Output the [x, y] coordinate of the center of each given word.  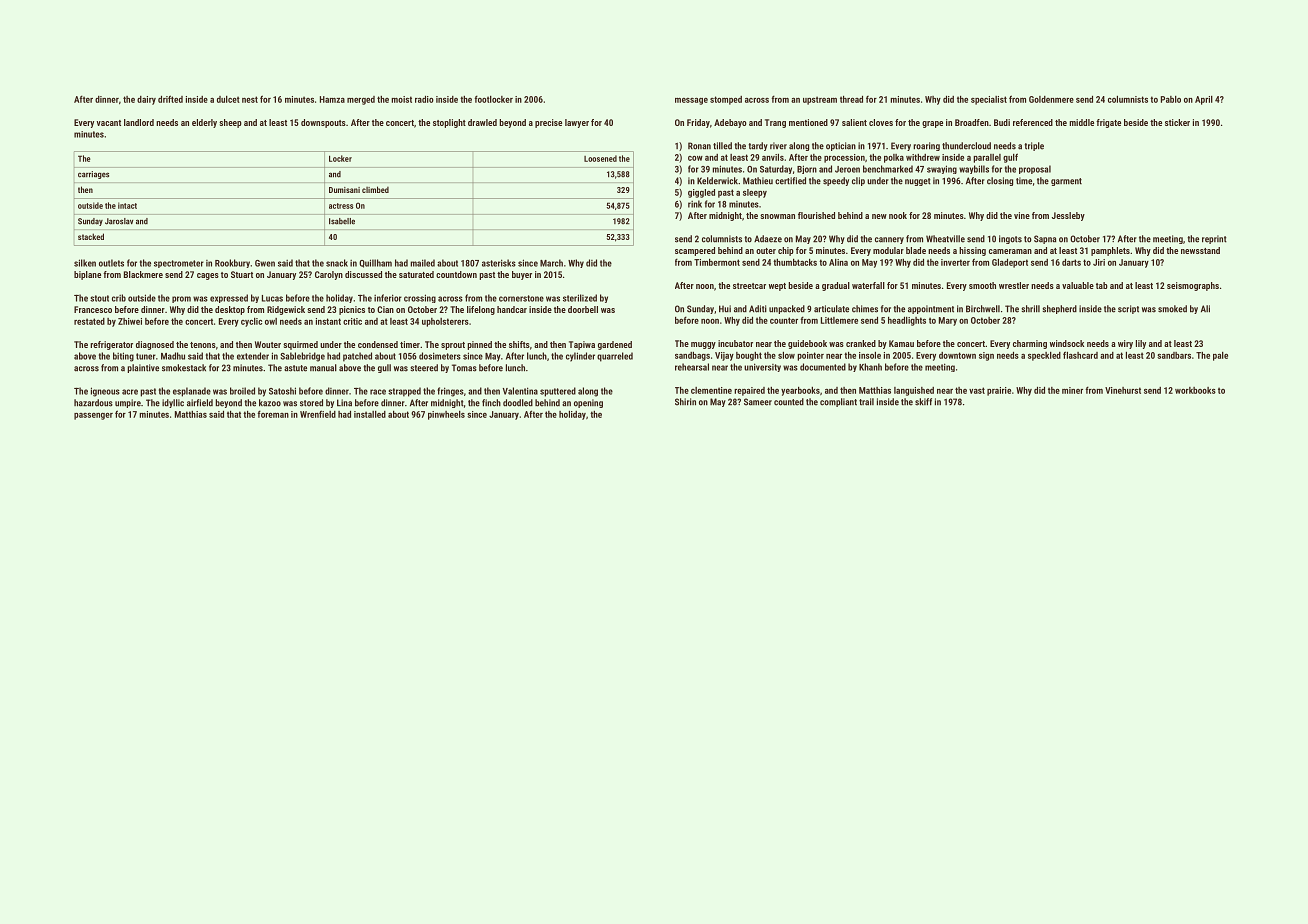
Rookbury [232, 263]
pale [1220, 356]
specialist [989, 100]
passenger [93, 416]
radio [424, 99]
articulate [831, 309]
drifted [170, 99]
